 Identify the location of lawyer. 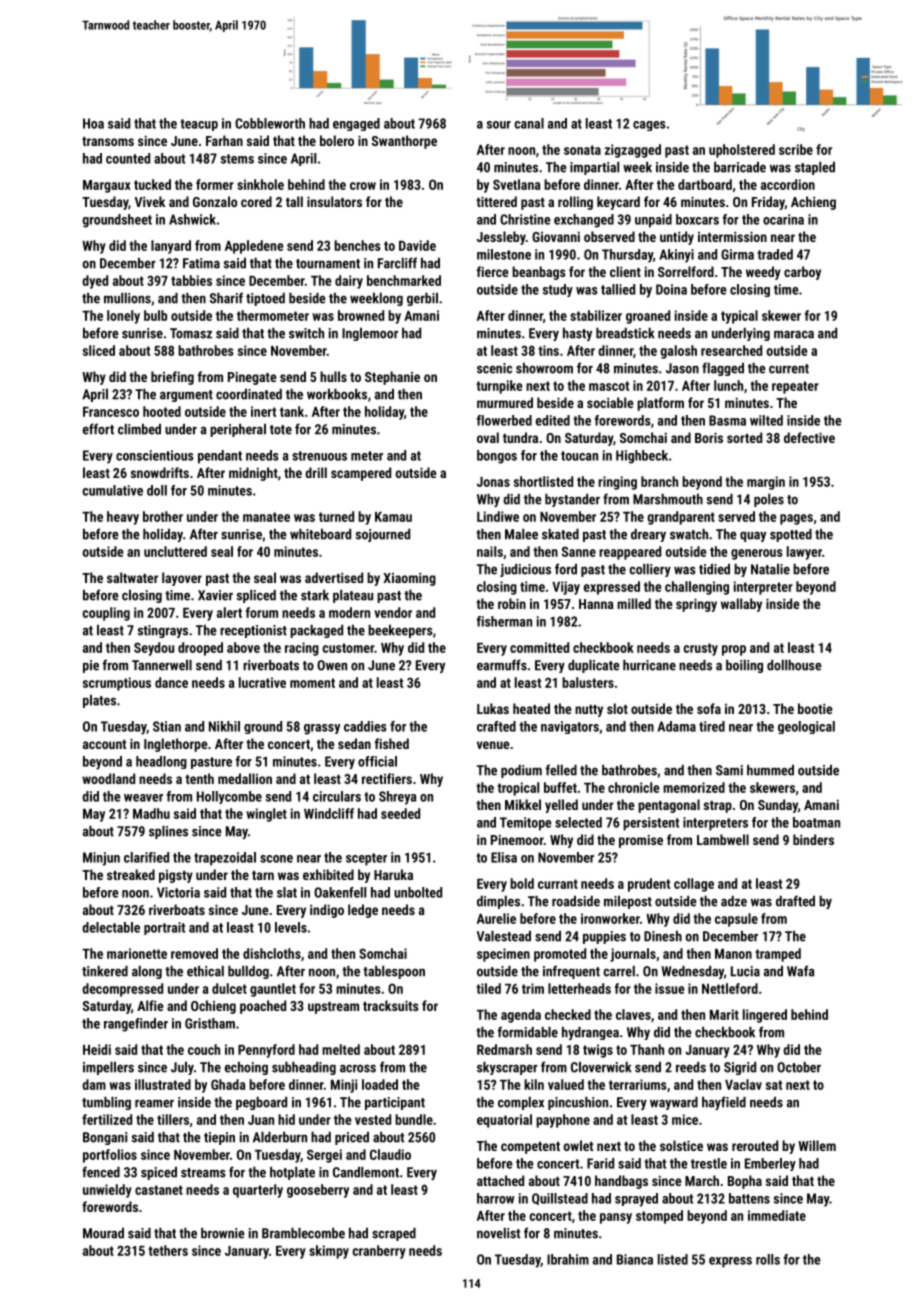
(804, 553).
